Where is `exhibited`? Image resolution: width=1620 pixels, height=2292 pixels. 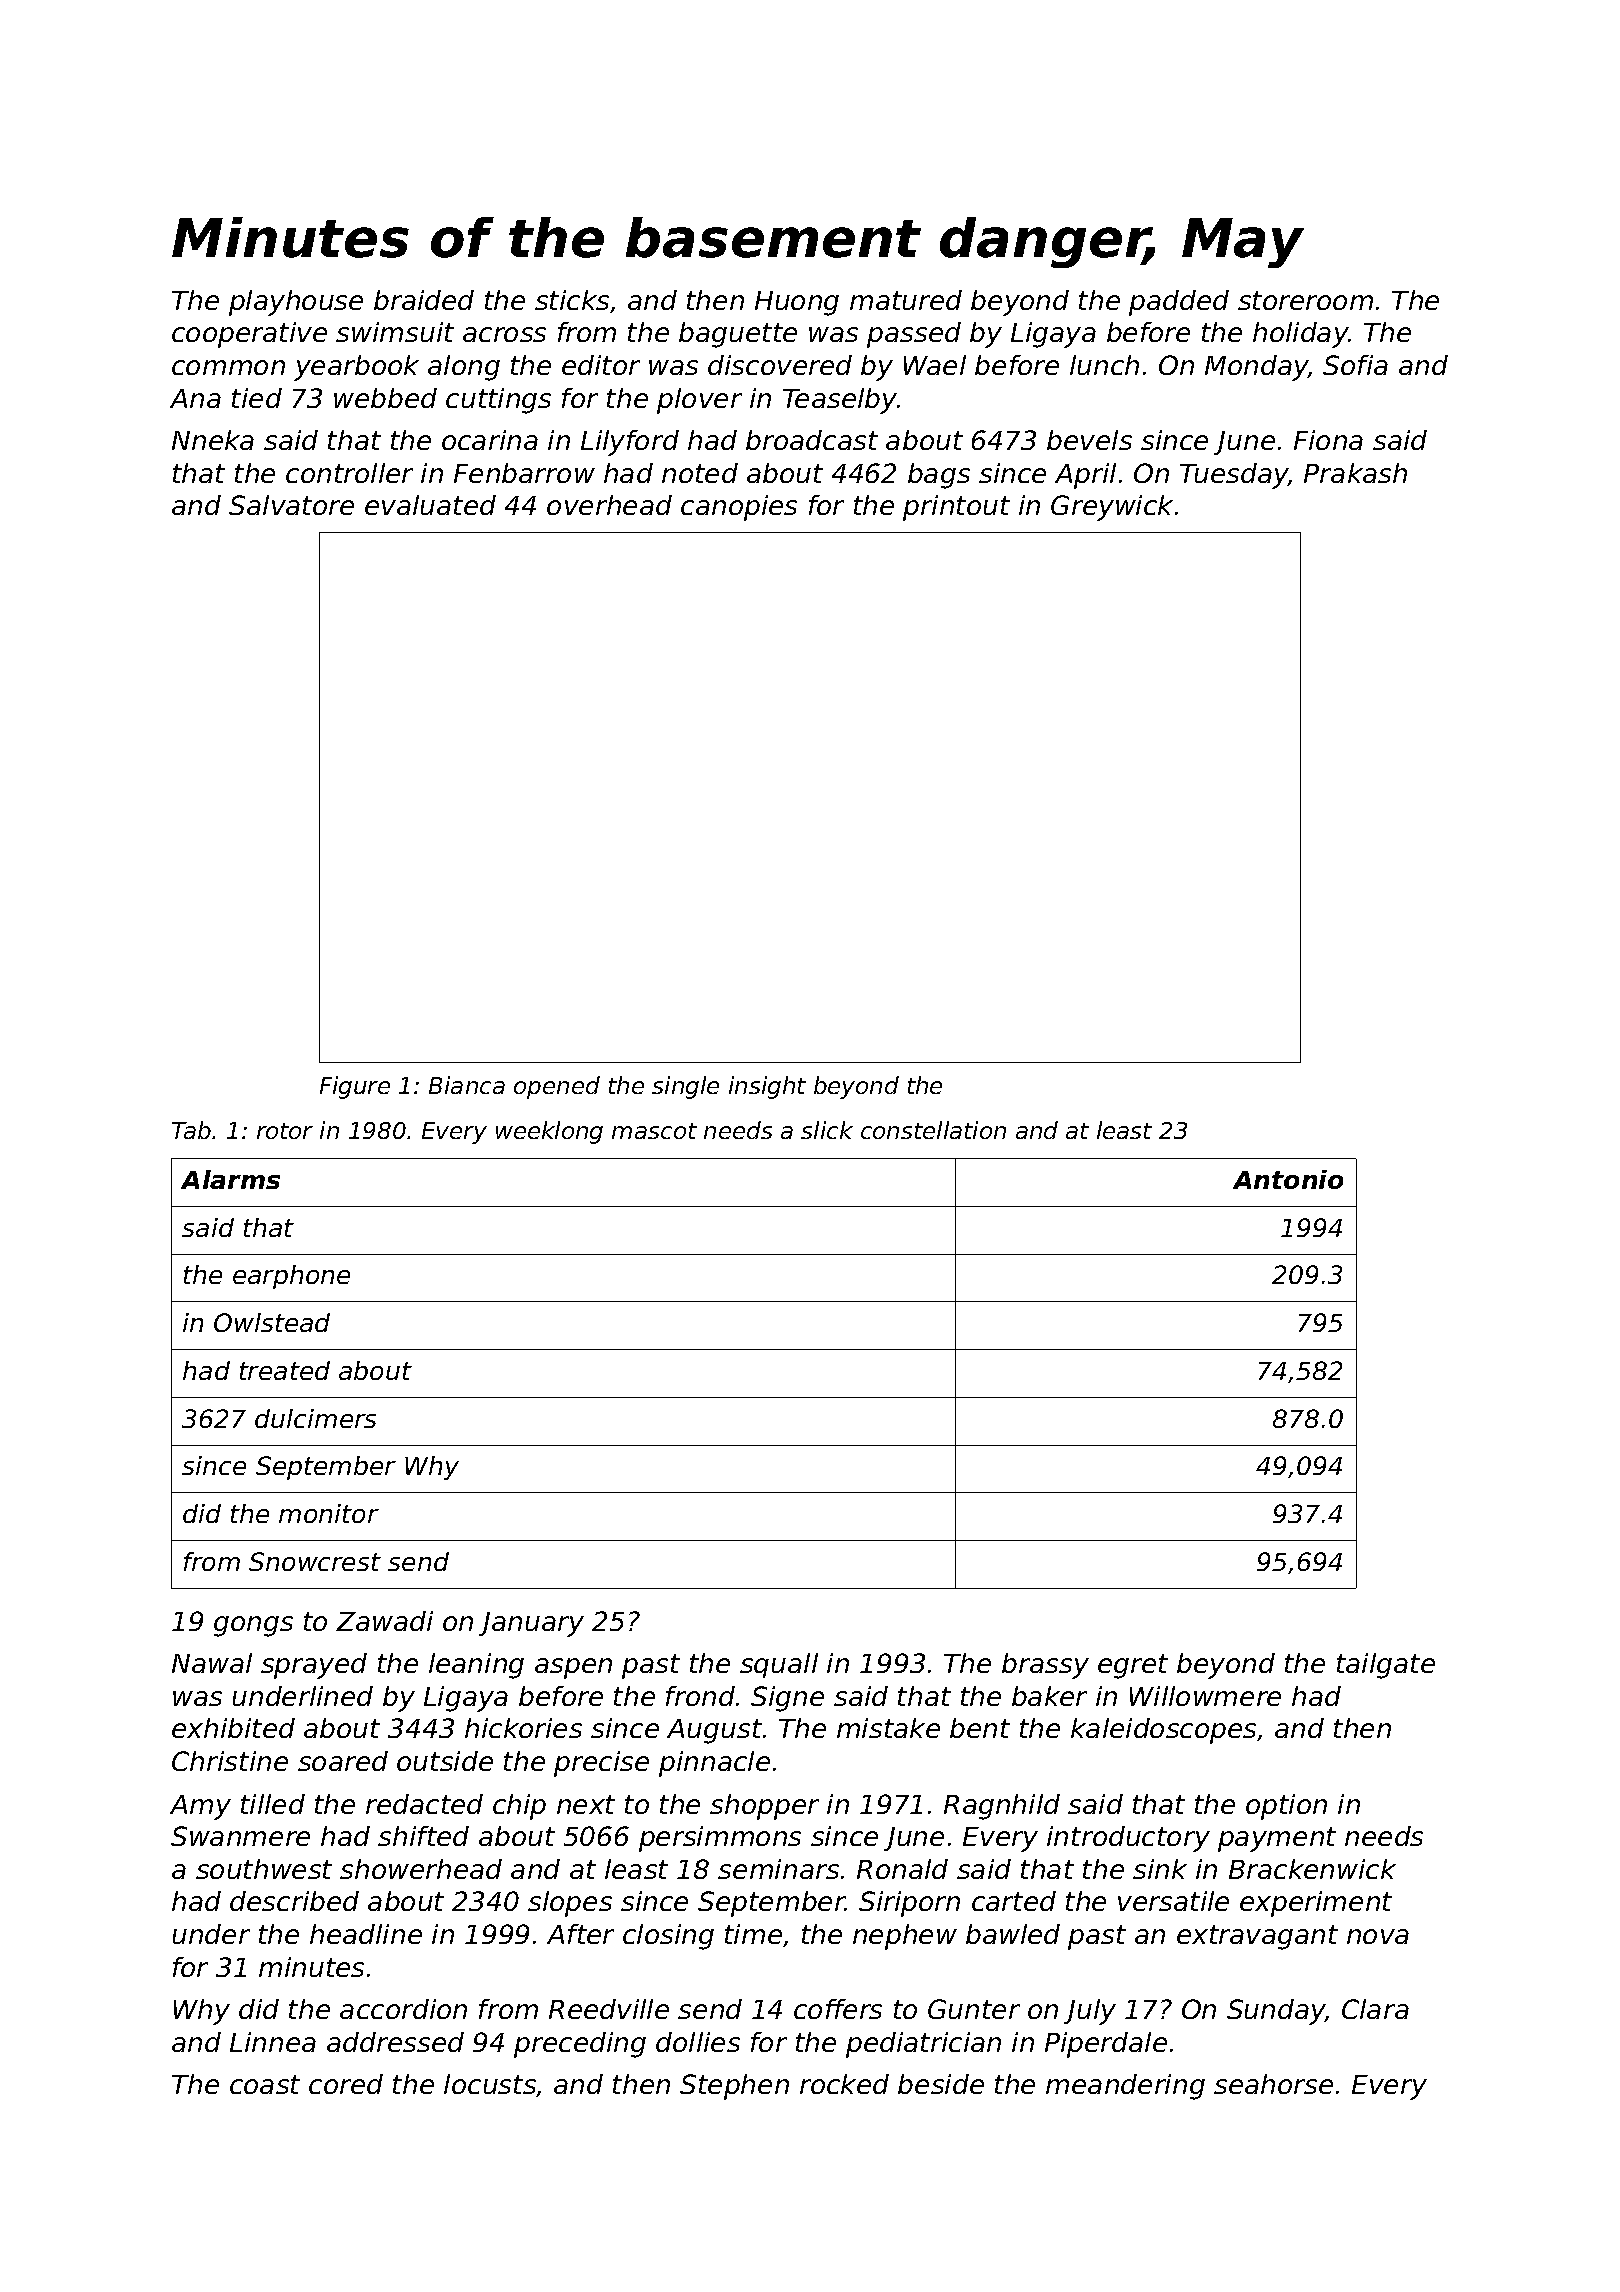 exhibited is located at coordinates (233, 1728).
